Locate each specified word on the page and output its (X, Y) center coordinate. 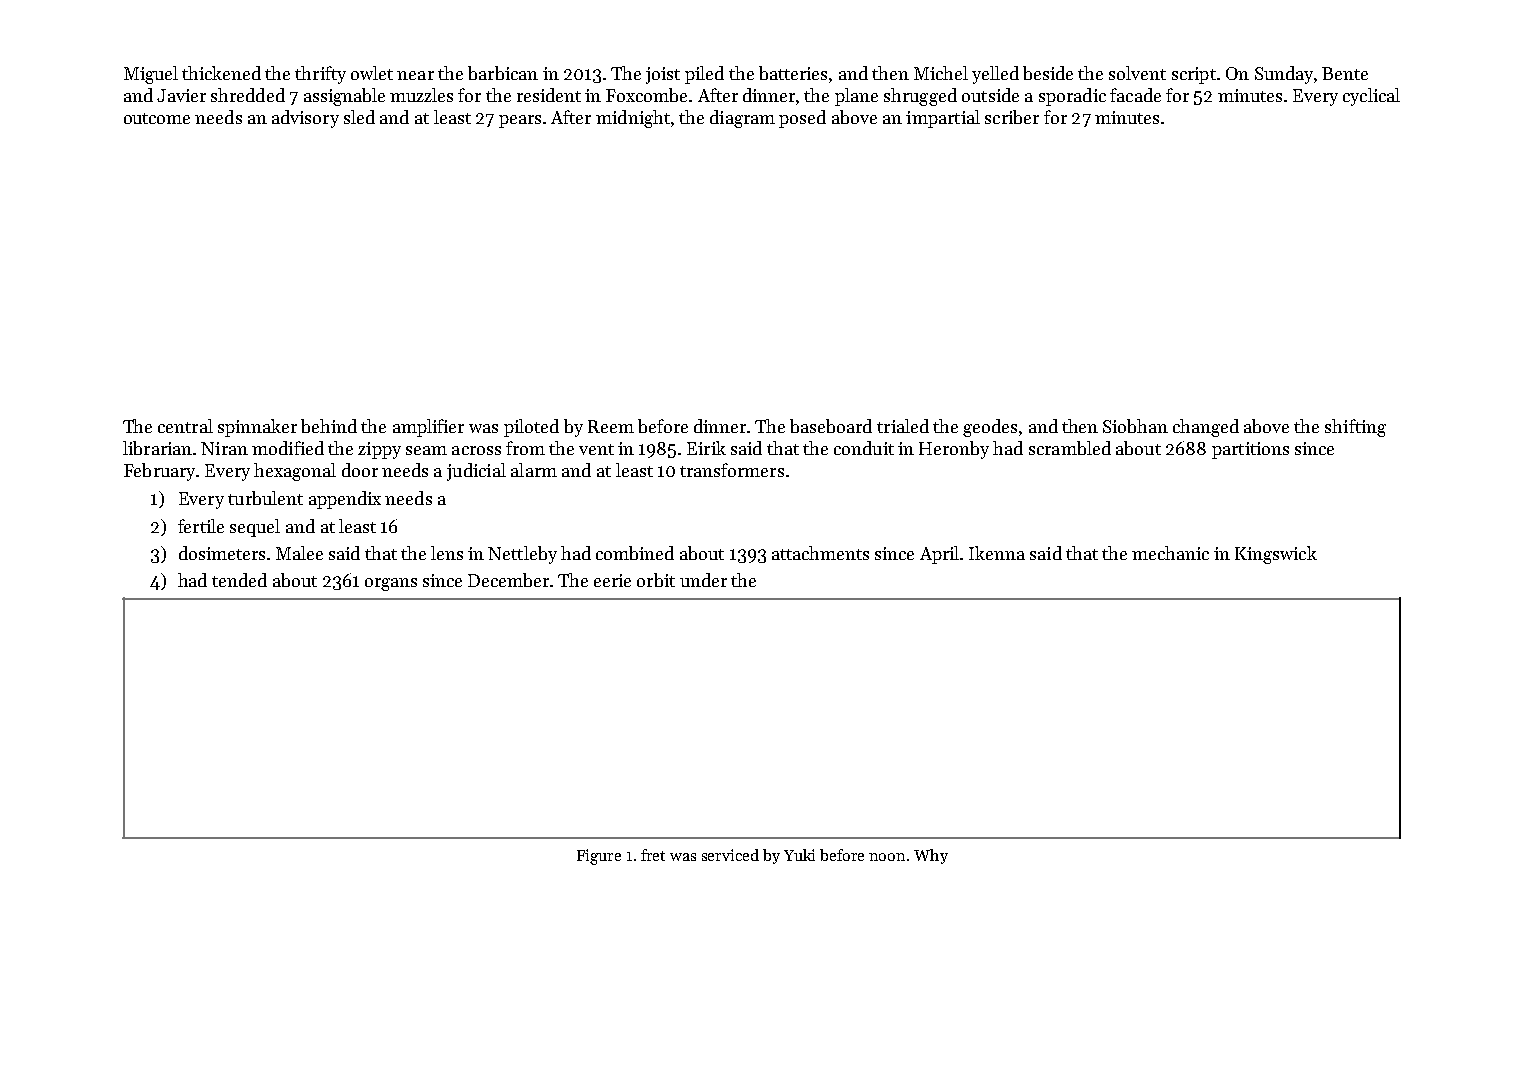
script (1194, 75)
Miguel (151, 75)
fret (653, 855)
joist (663, 75)
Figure (599, 857)
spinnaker (257, 428)
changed (1206, 428)
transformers (732, 470)
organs (391, 584)
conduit (864, 448)
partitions (1250, 450)
